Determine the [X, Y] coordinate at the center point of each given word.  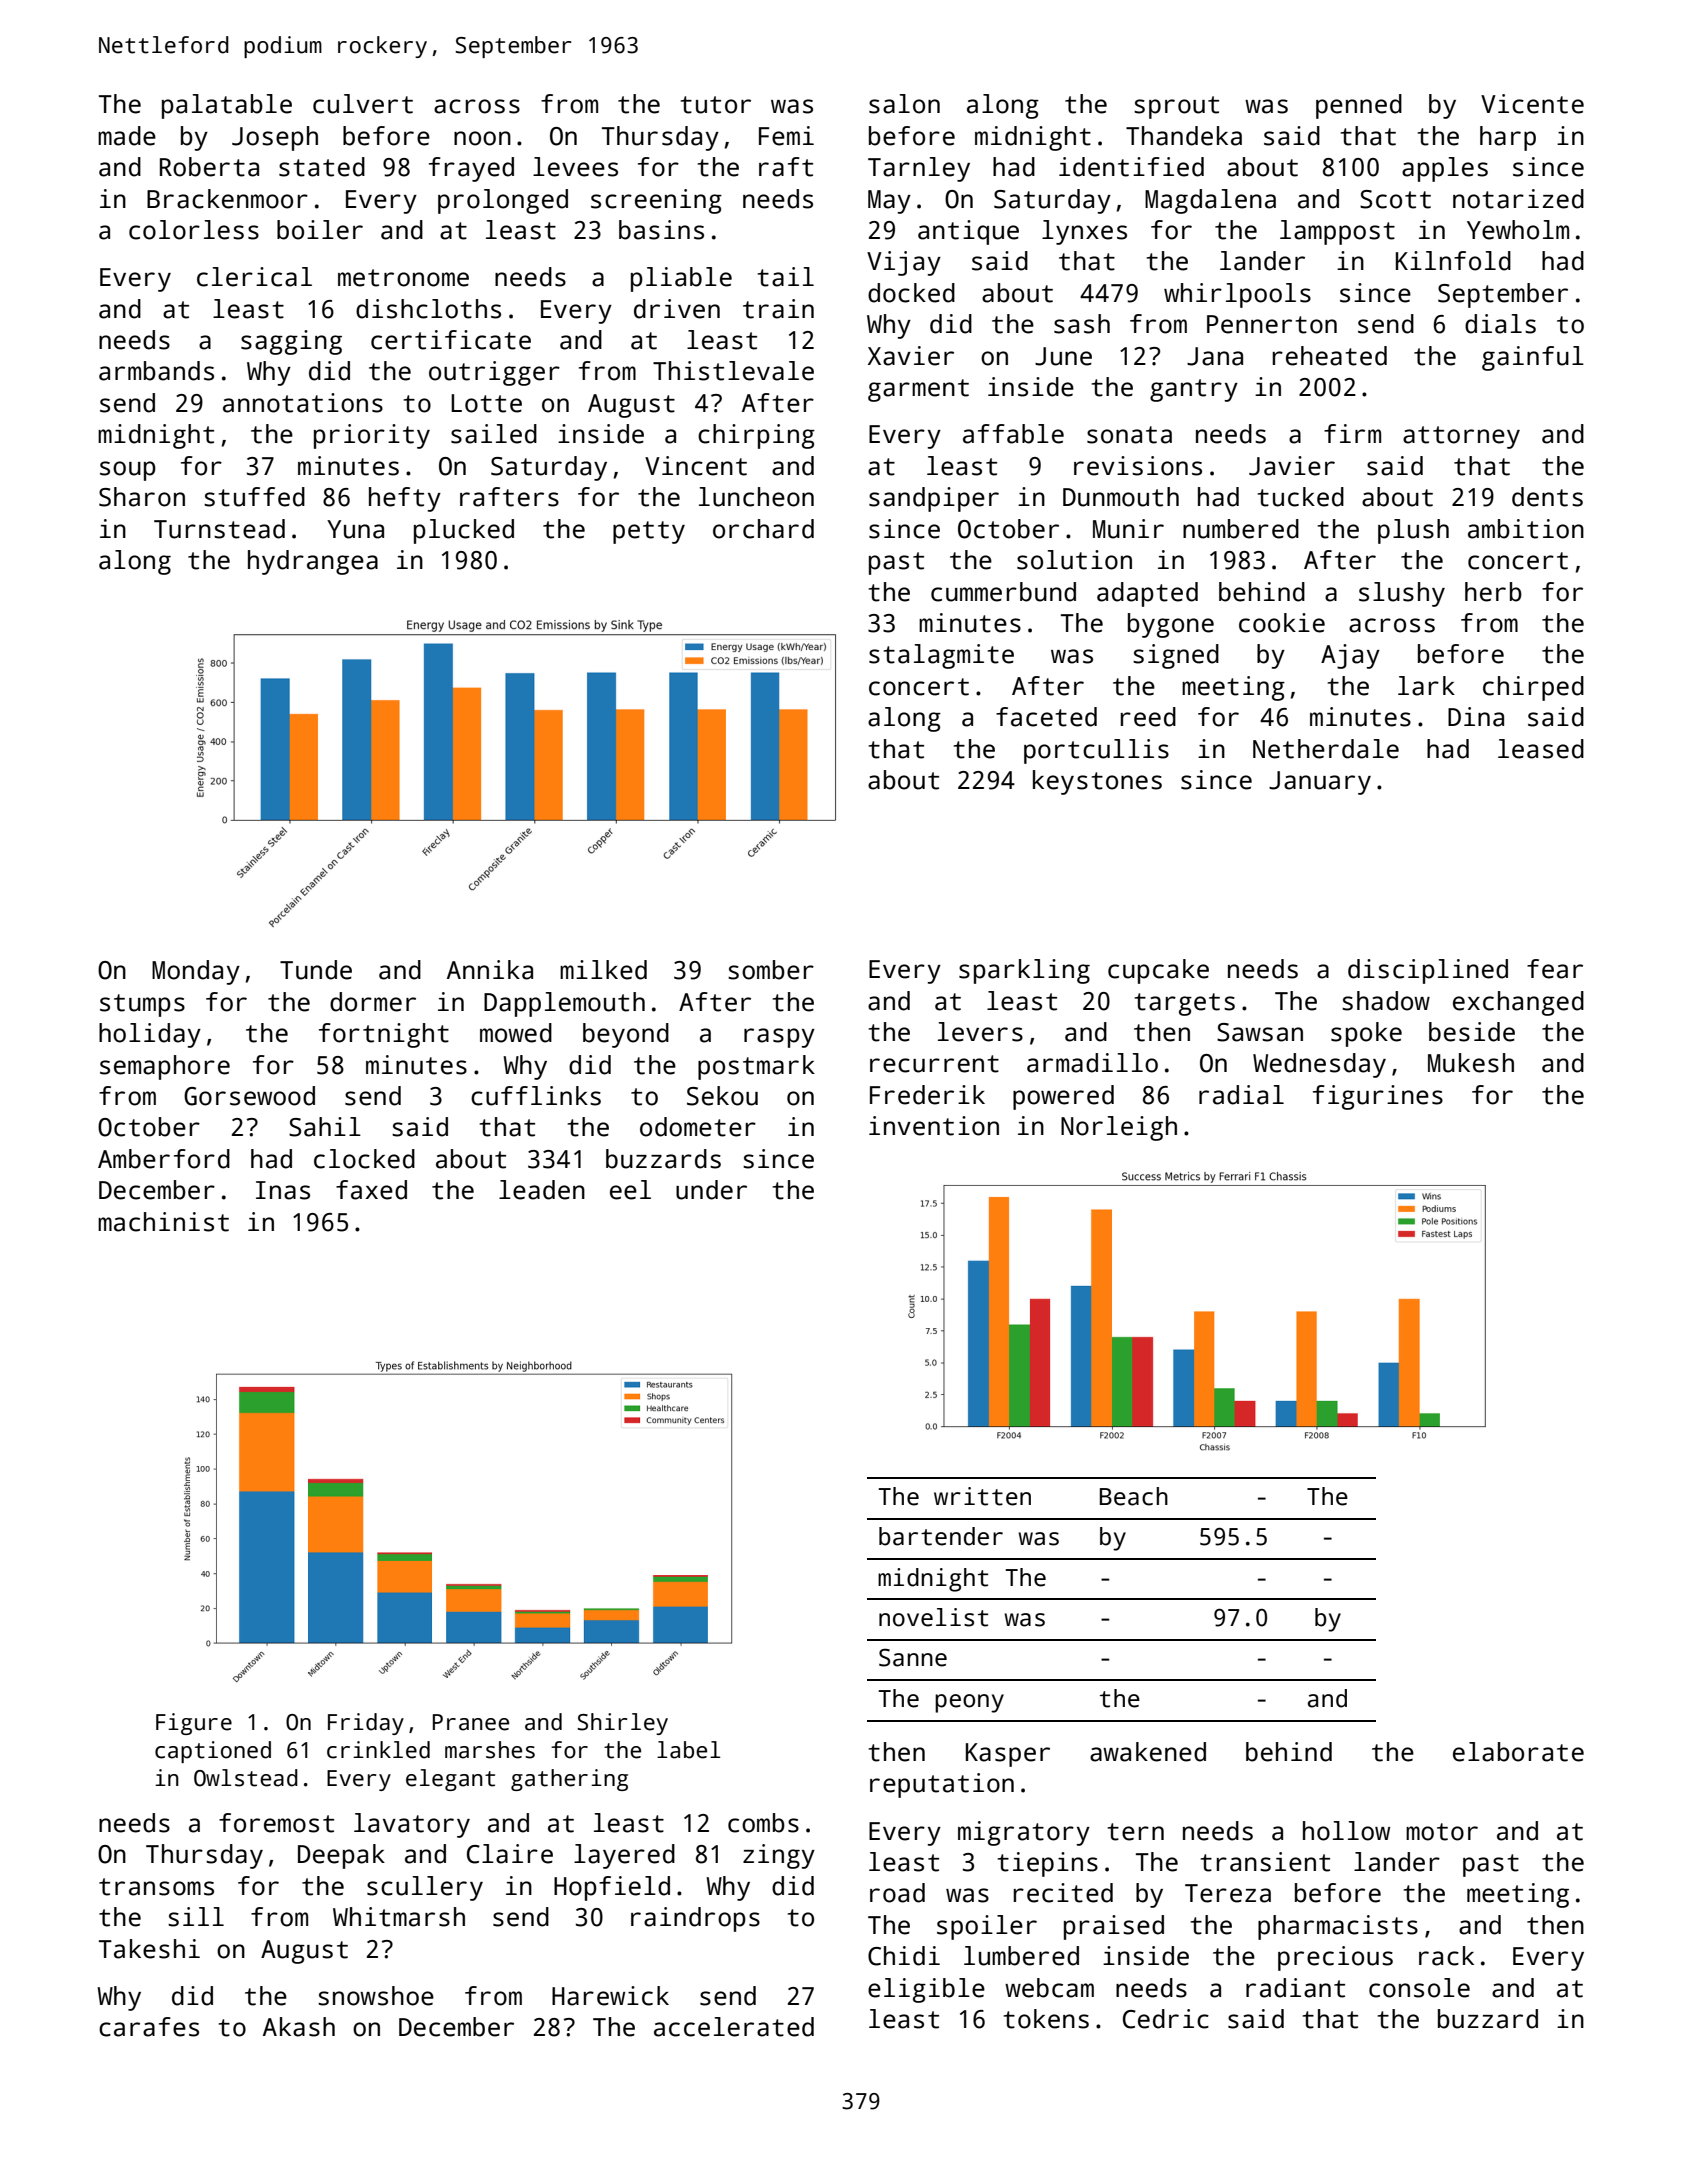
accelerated [734, 2027]
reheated [1330, 356]
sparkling [1024, 971]
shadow [1386, 1001]
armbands [156, 371]
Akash [299, 2027]
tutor [715, 105]
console [1419, 1988]
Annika [490, 970]
